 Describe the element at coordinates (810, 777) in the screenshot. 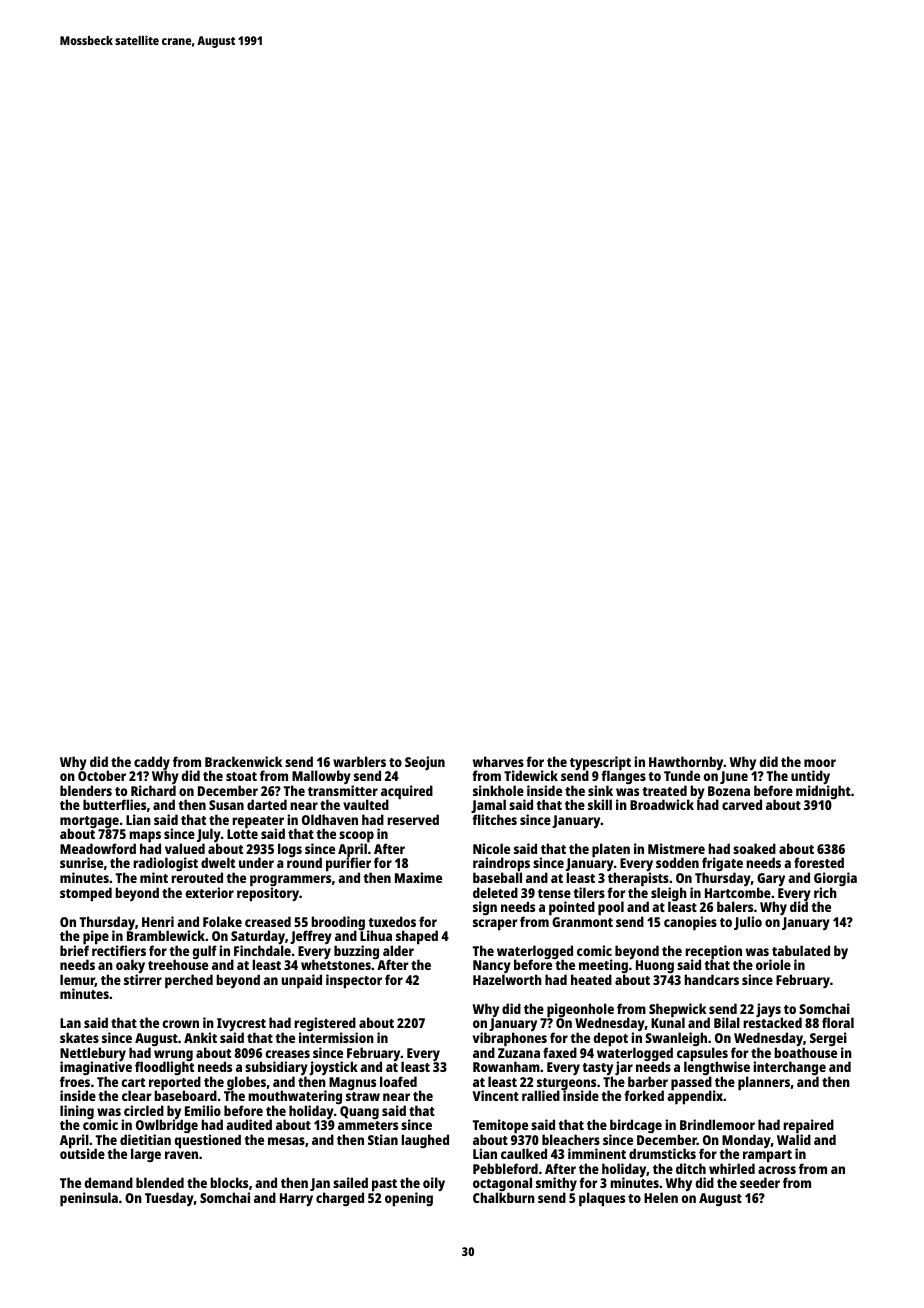

I see `untidy` at that location.
